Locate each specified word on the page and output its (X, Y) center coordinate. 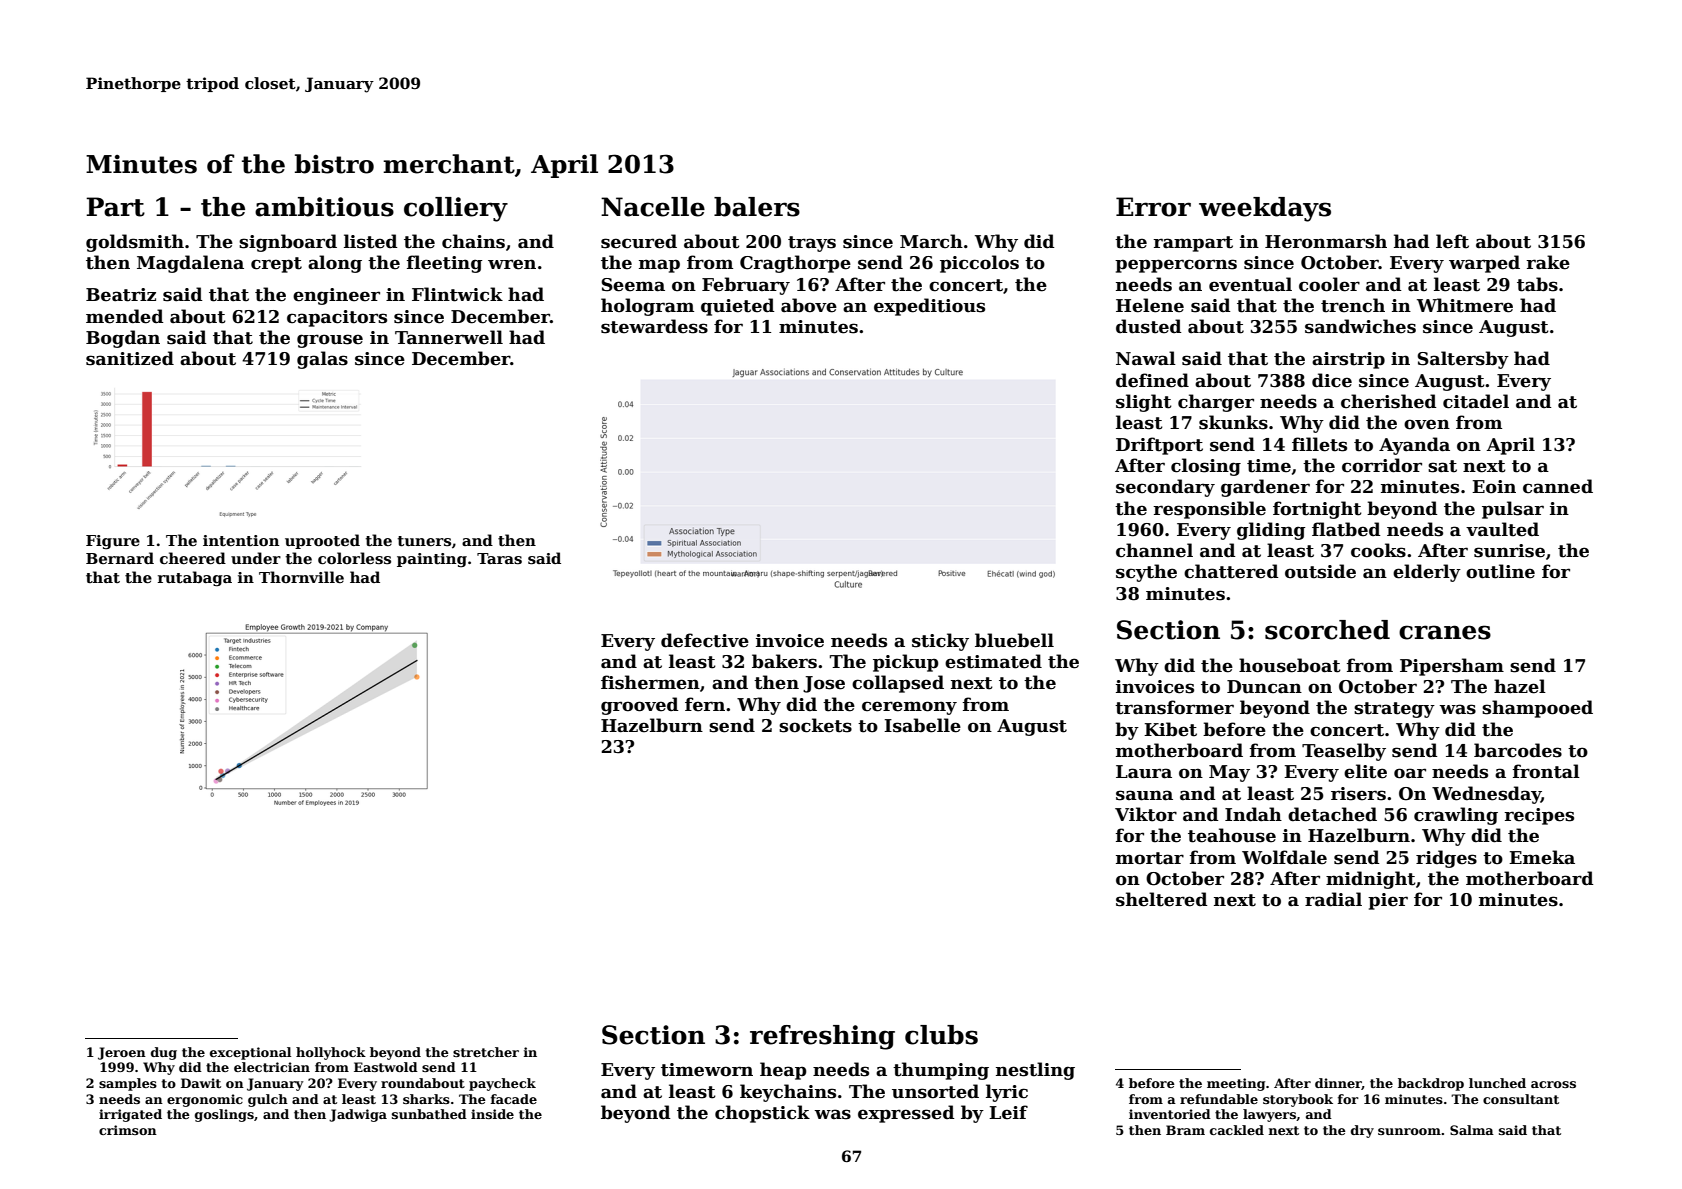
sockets (815, 725)
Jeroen (122, 1053)
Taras (499, 558)
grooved (639, 706)
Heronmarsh (1326, 241)
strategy (1394, 710)
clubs (941, 1035)
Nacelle (653, 207)
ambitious (324, 207)
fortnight (1317, 510)
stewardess (654, 326)
